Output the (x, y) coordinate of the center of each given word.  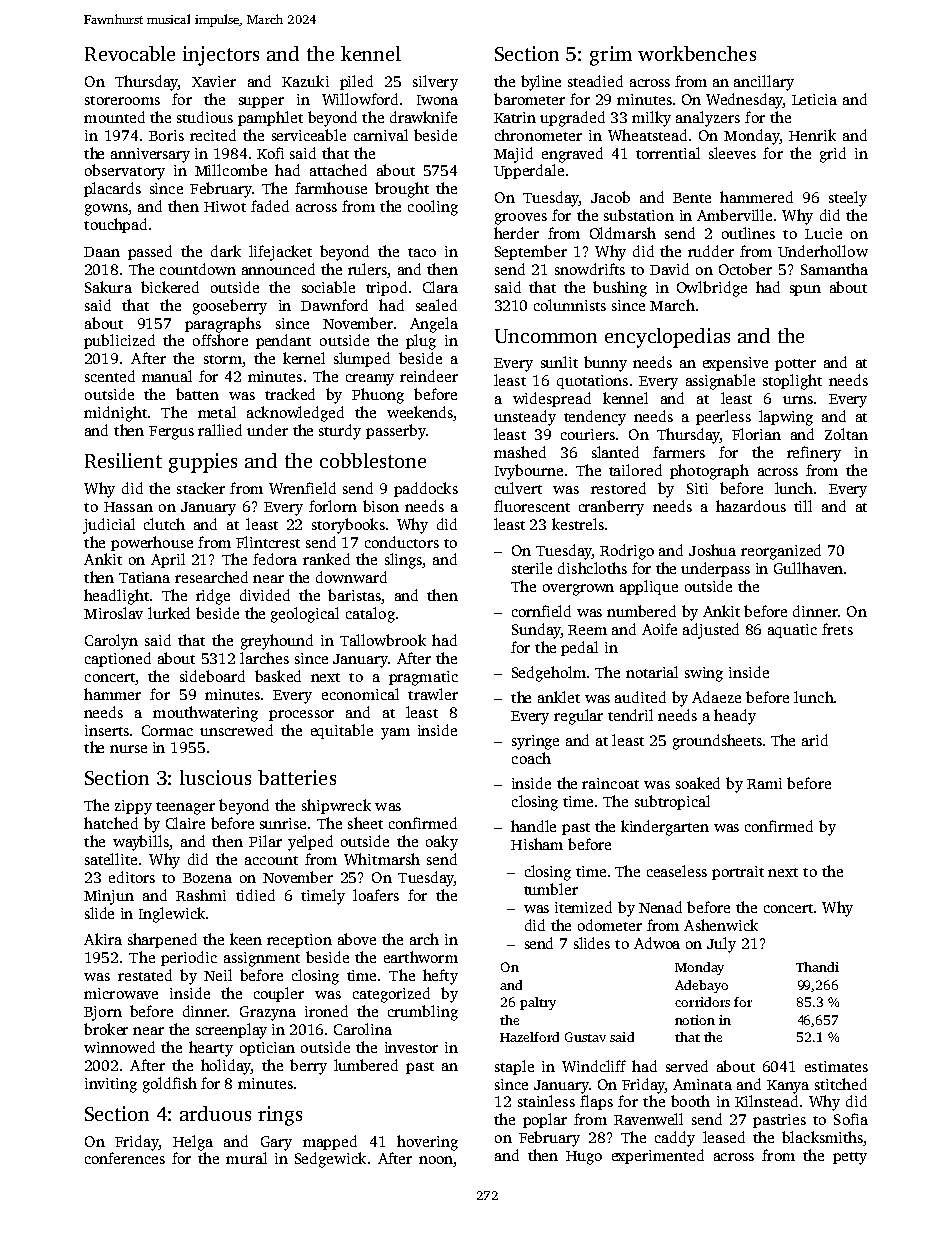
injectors (221, 56)
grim (611, 56)
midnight (115, 414)
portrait (738, 873)
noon (436, 1161)
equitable (342, 731)
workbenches (697, 53)
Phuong (378, 396)
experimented (658, 1156)
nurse (128, 749)
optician (267, 1049)
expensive (735, 364)
